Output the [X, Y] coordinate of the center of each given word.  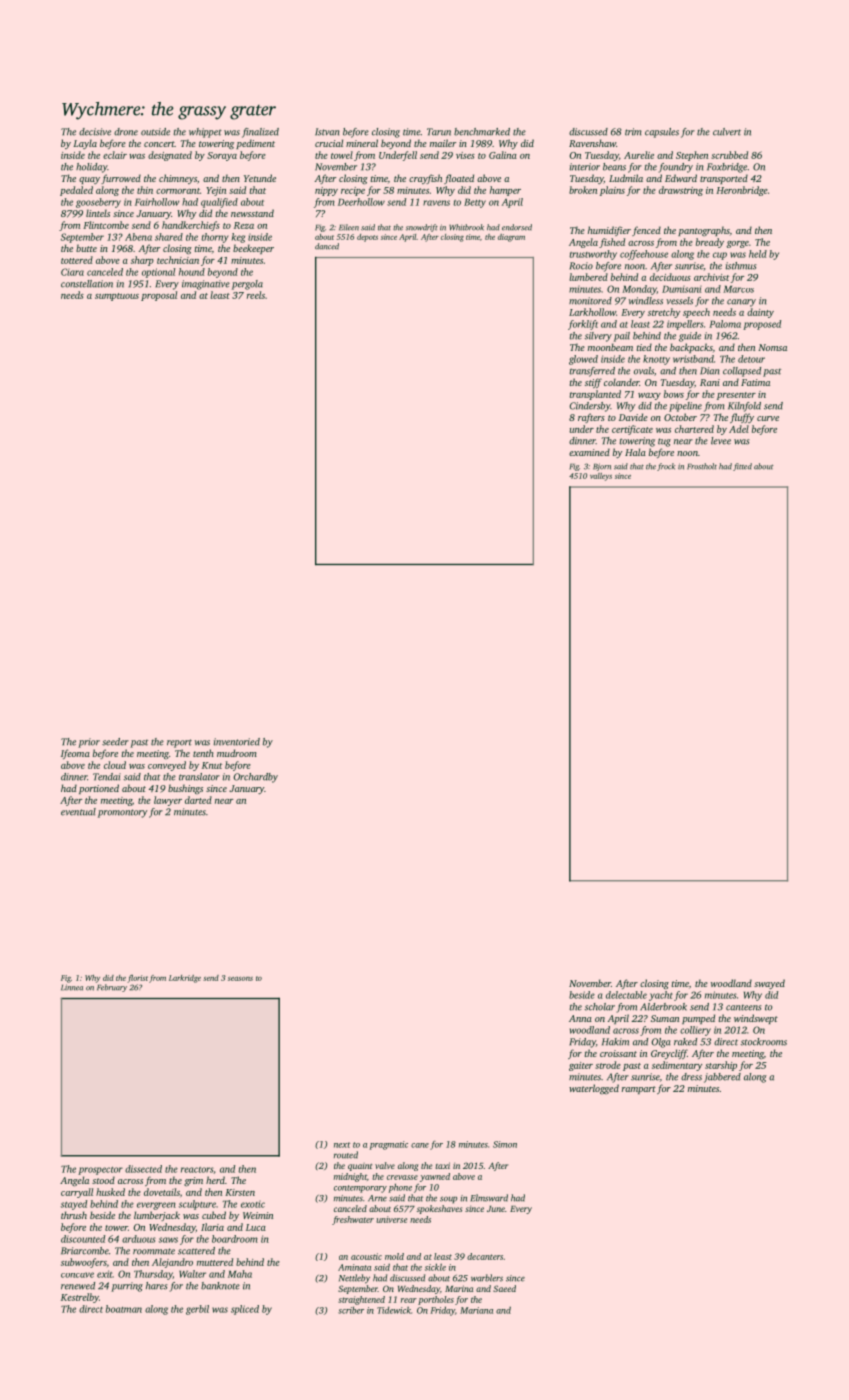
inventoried [236, 742]
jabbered [722, 1078]
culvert [727, 132]
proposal [159, 296]
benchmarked [482, 132]
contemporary [360, 1189]
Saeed [504, 1288]
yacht [661, 996]
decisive [95, 132]
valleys [601, 477]
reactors [197, 1170]
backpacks [691, 348]
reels [256, 295]
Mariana [476, 1310]
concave [77, 1275]
